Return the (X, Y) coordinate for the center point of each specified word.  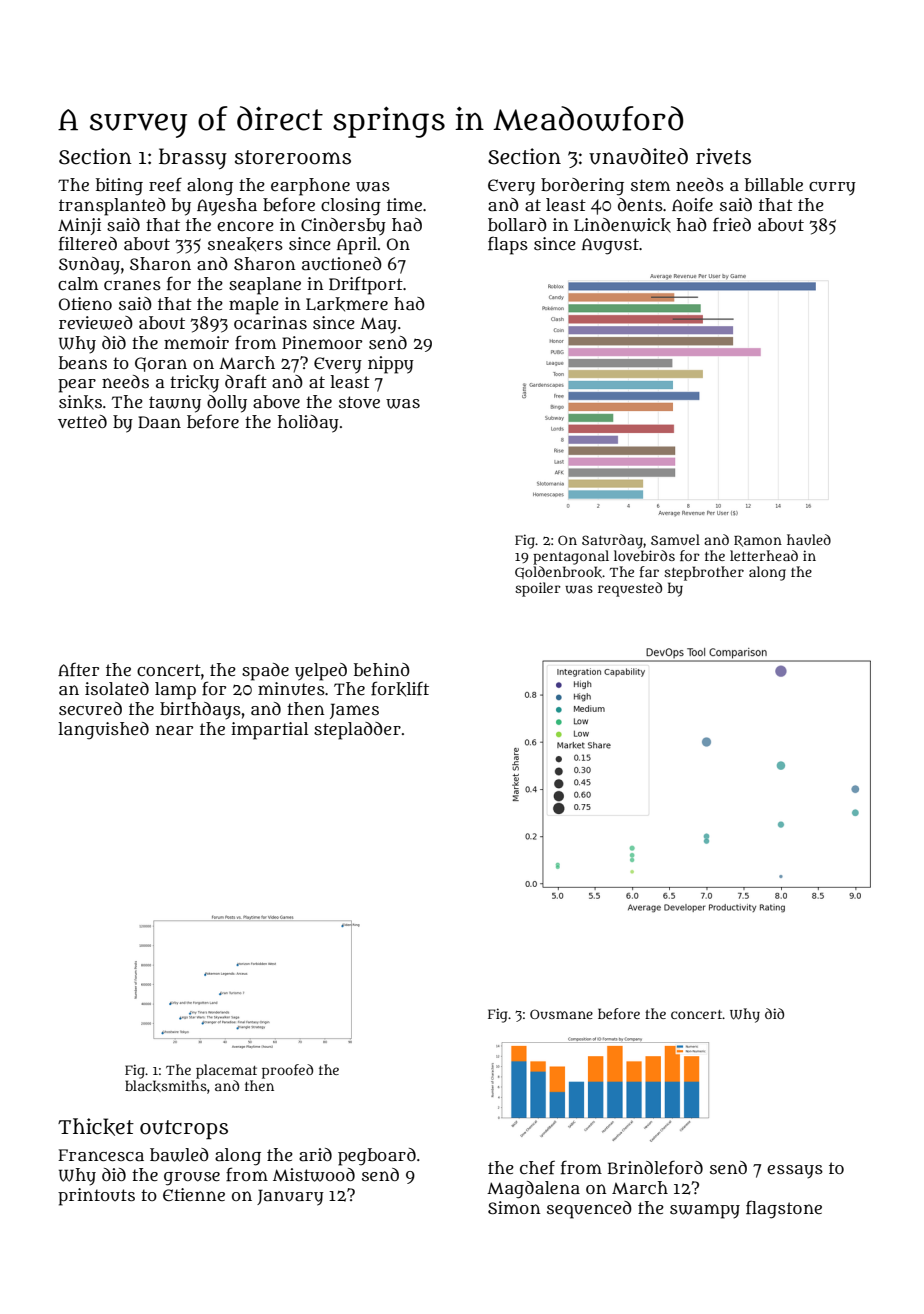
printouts (96, 1197)
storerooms (293, 157)
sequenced (589, 1210)
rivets (723, 156)
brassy (193, 159)
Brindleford (655, 1167)
